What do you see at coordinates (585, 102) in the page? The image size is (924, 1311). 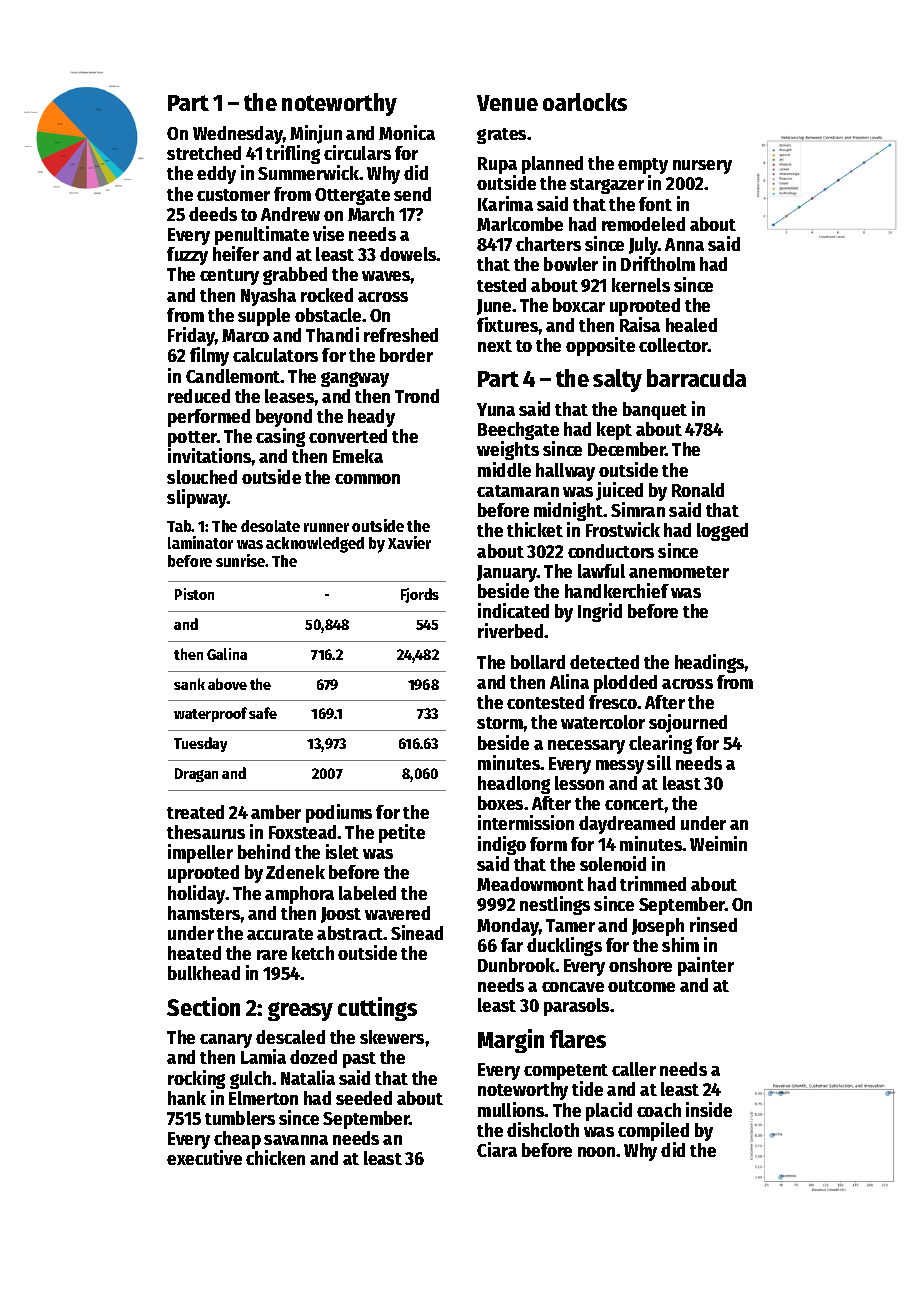 I see `oarlocks` at bounding box center [585, 102].
